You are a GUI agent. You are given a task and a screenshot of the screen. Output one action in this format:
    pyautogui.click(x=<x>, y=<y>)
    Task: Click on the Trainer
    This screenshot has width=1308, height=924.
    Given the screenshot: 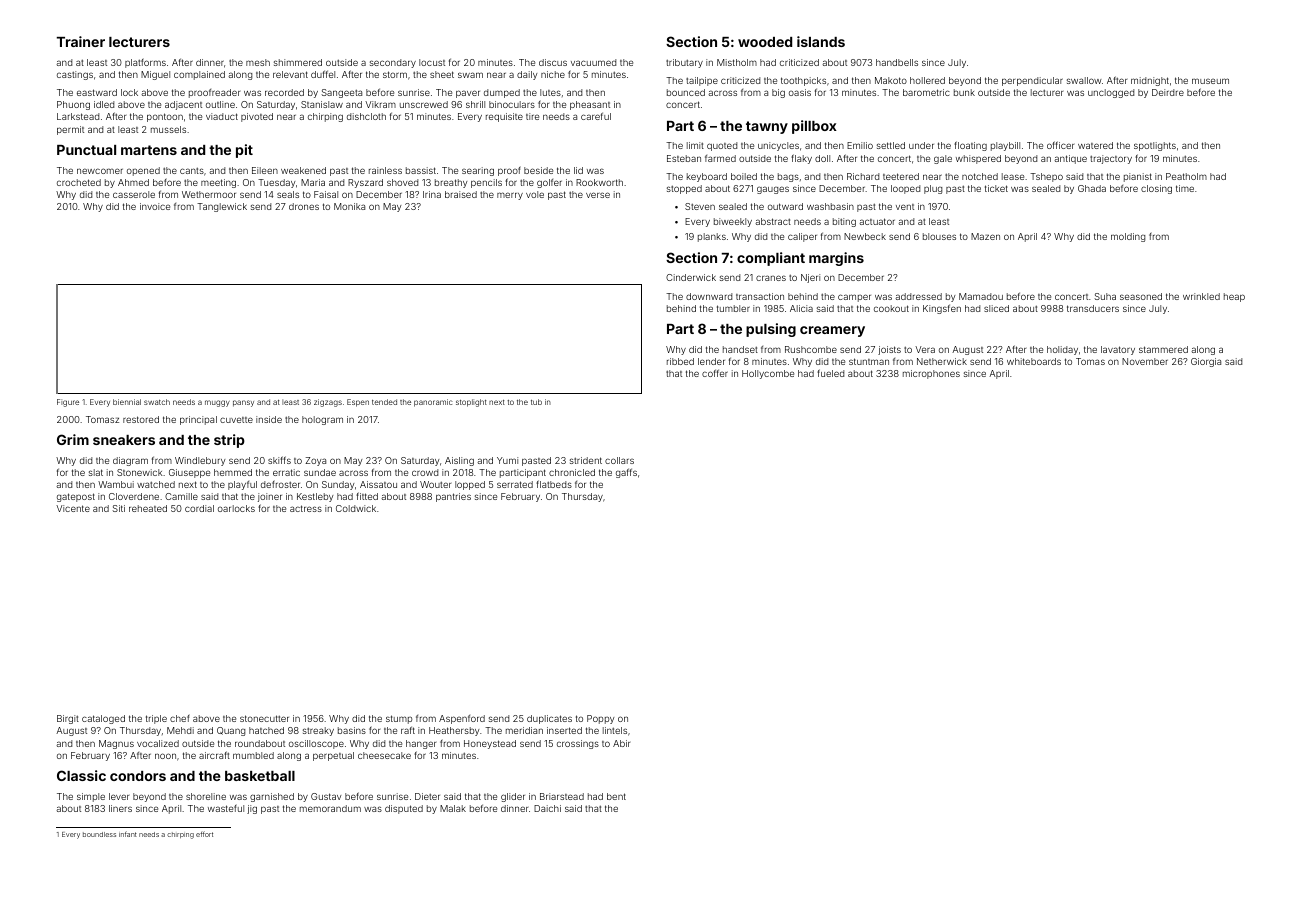 What is the action you would take?
    pyautogui.click(x=81, y=41)
